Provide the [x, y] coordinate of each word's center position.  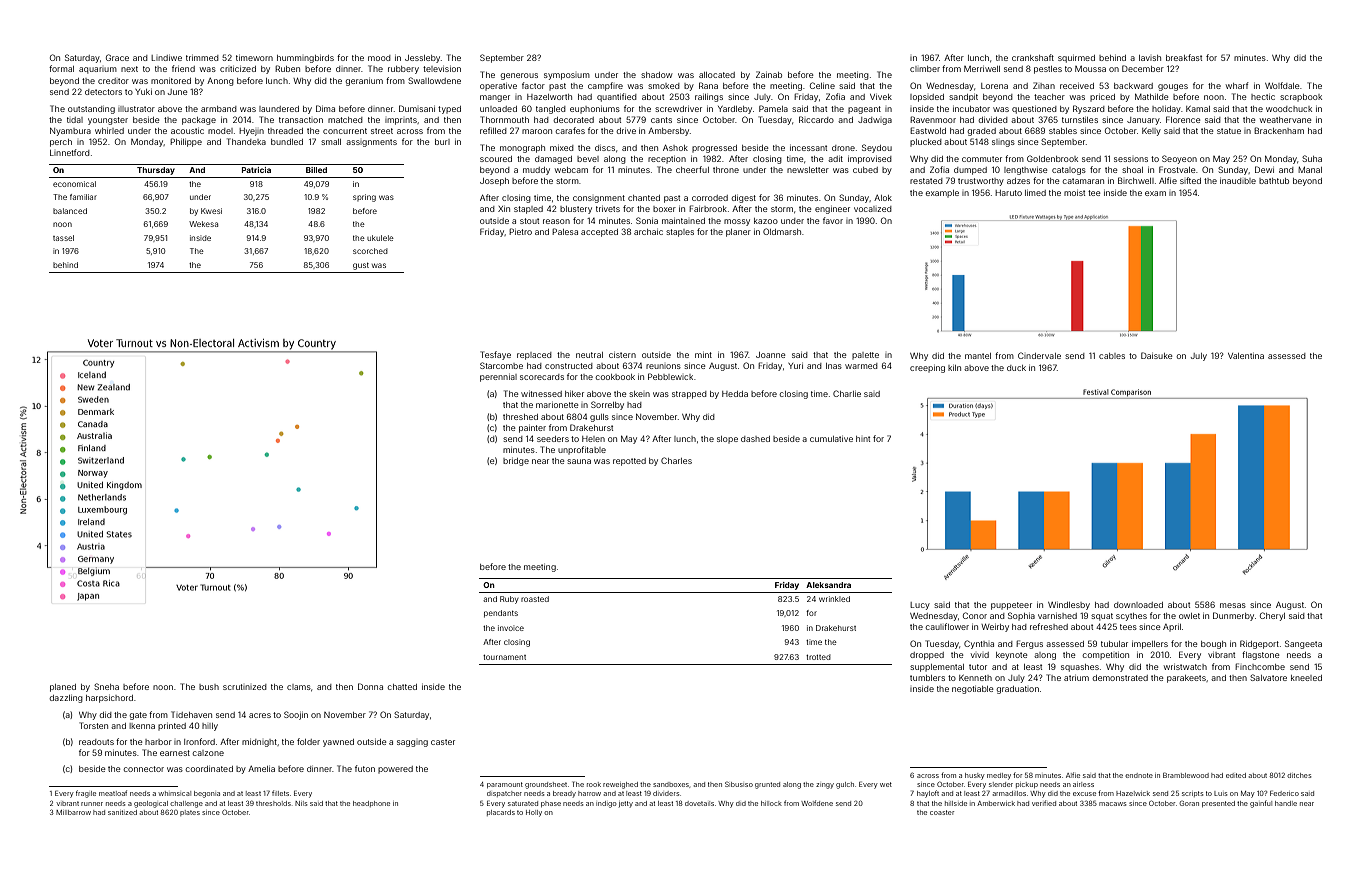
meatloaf [113, 793]
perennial [498, 378]
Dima [325, 108]
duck [1016, 368]
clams [299, 687]
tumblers [927, 678]
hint [863, 439]
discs [605, 148]
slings [1003, 143]
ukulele [380, 238]
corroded [710, 198]
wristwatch [1185, 667]
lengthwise [1026, 171]
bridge [516, 462]
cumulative [831, 439]
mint [703, 355]
